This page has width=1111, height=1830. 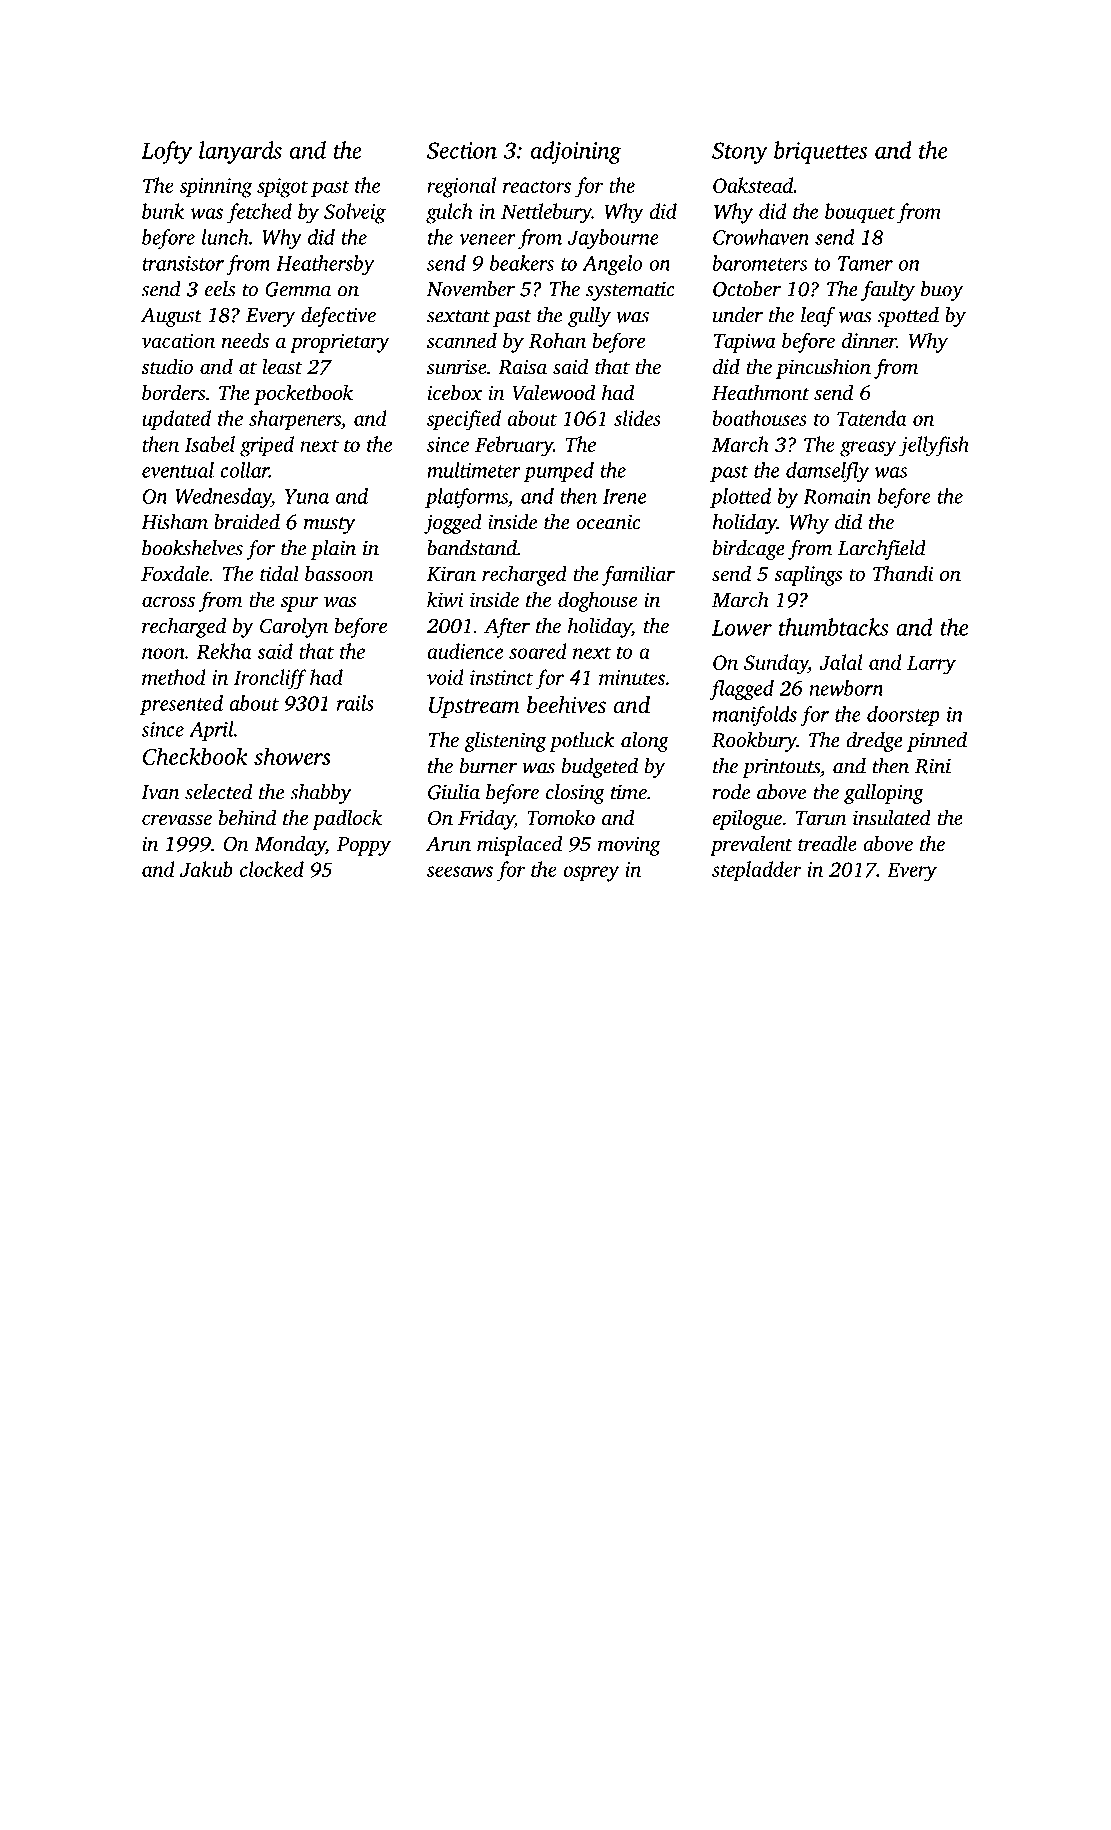 I want to click on gully, so click(x=589, y=317).
